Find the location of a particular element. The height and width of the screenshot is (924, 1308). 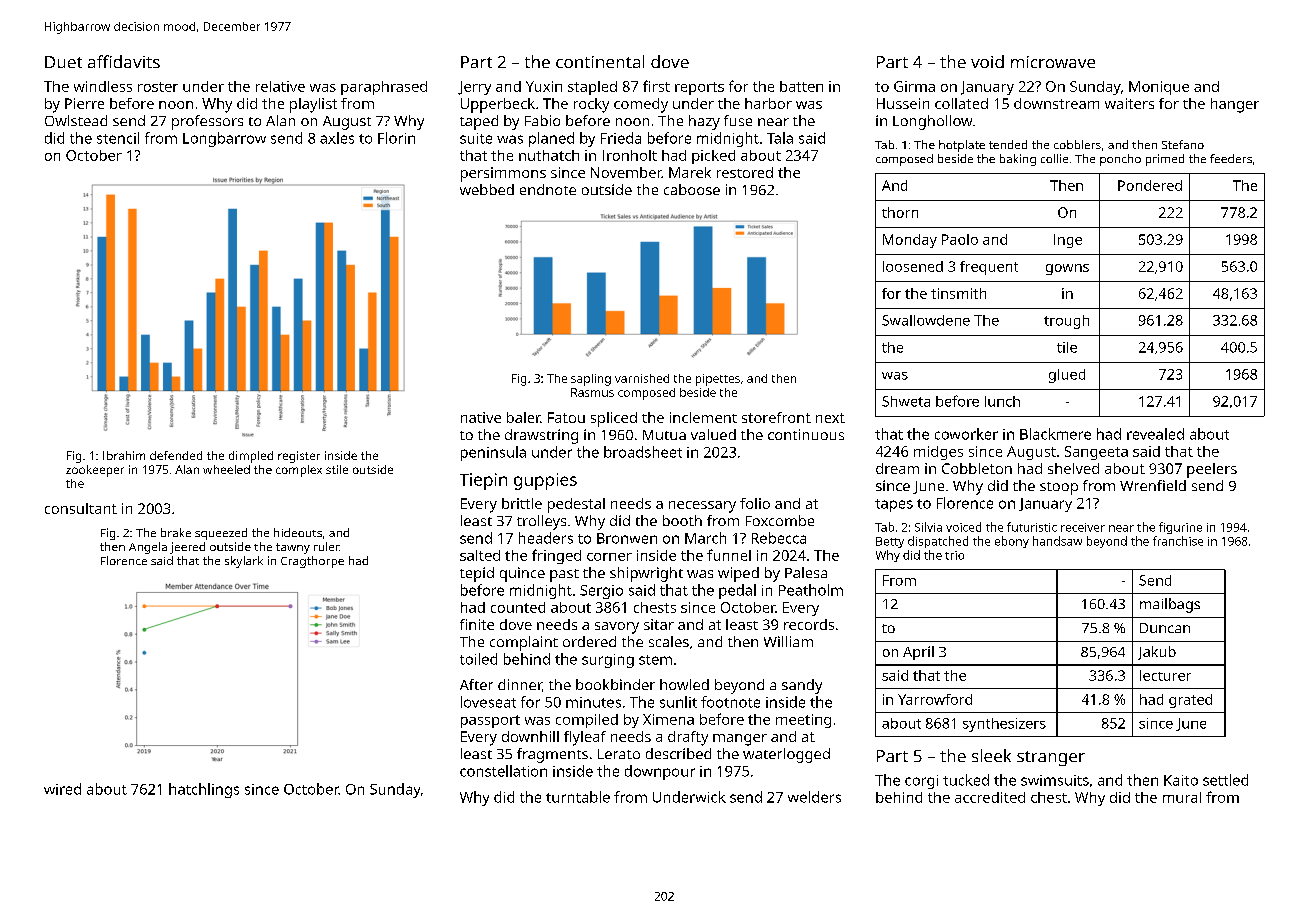

franchise is located at coordinates (1178, 541).
